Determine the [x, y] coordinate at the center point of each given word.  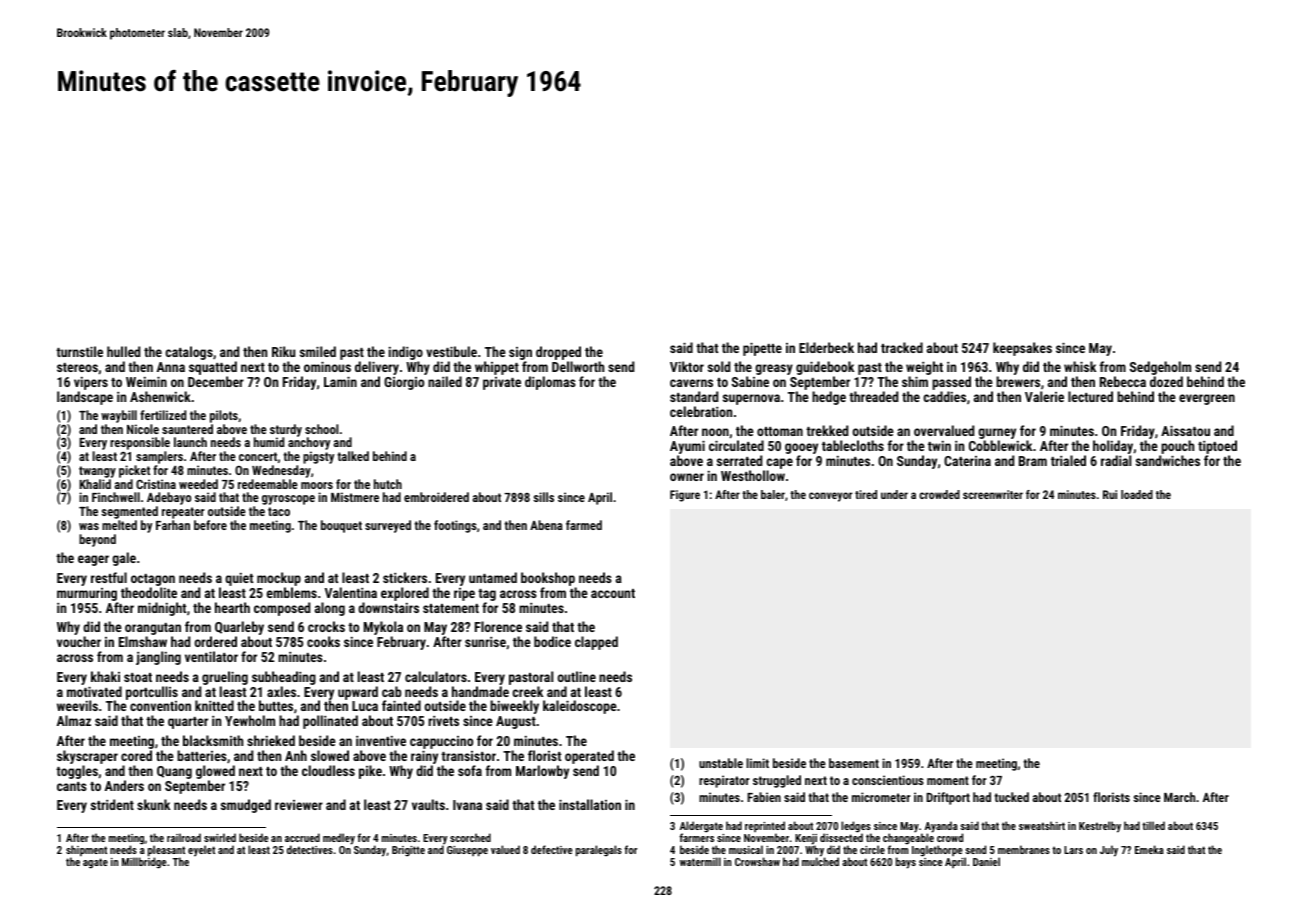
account [613, 593]
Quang [174, 772]
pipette [762, 349]
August [516, 722]
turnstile [79, 351]
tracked [902, 347]
